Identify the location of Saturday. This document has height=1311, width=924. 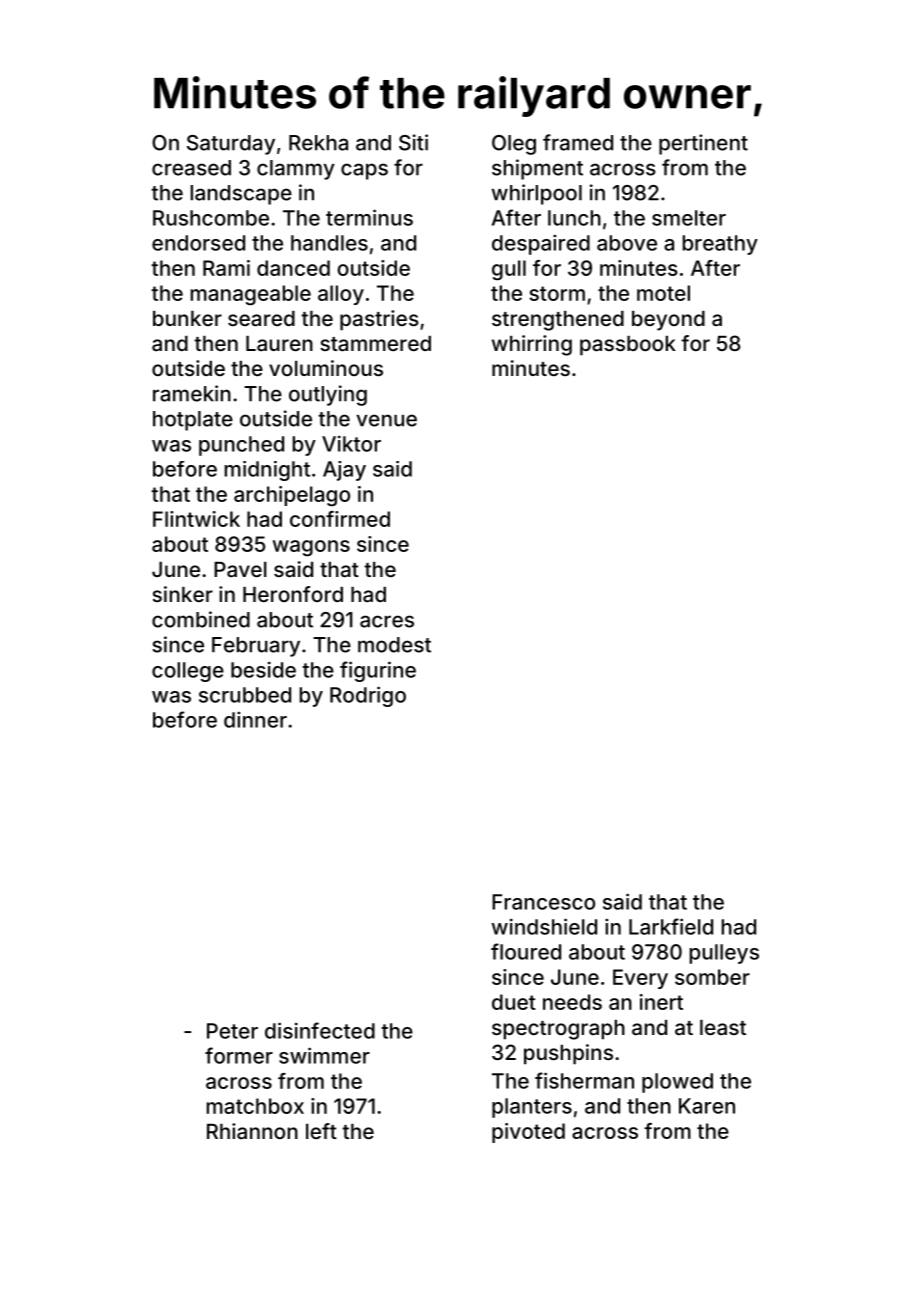
(231, 145).
